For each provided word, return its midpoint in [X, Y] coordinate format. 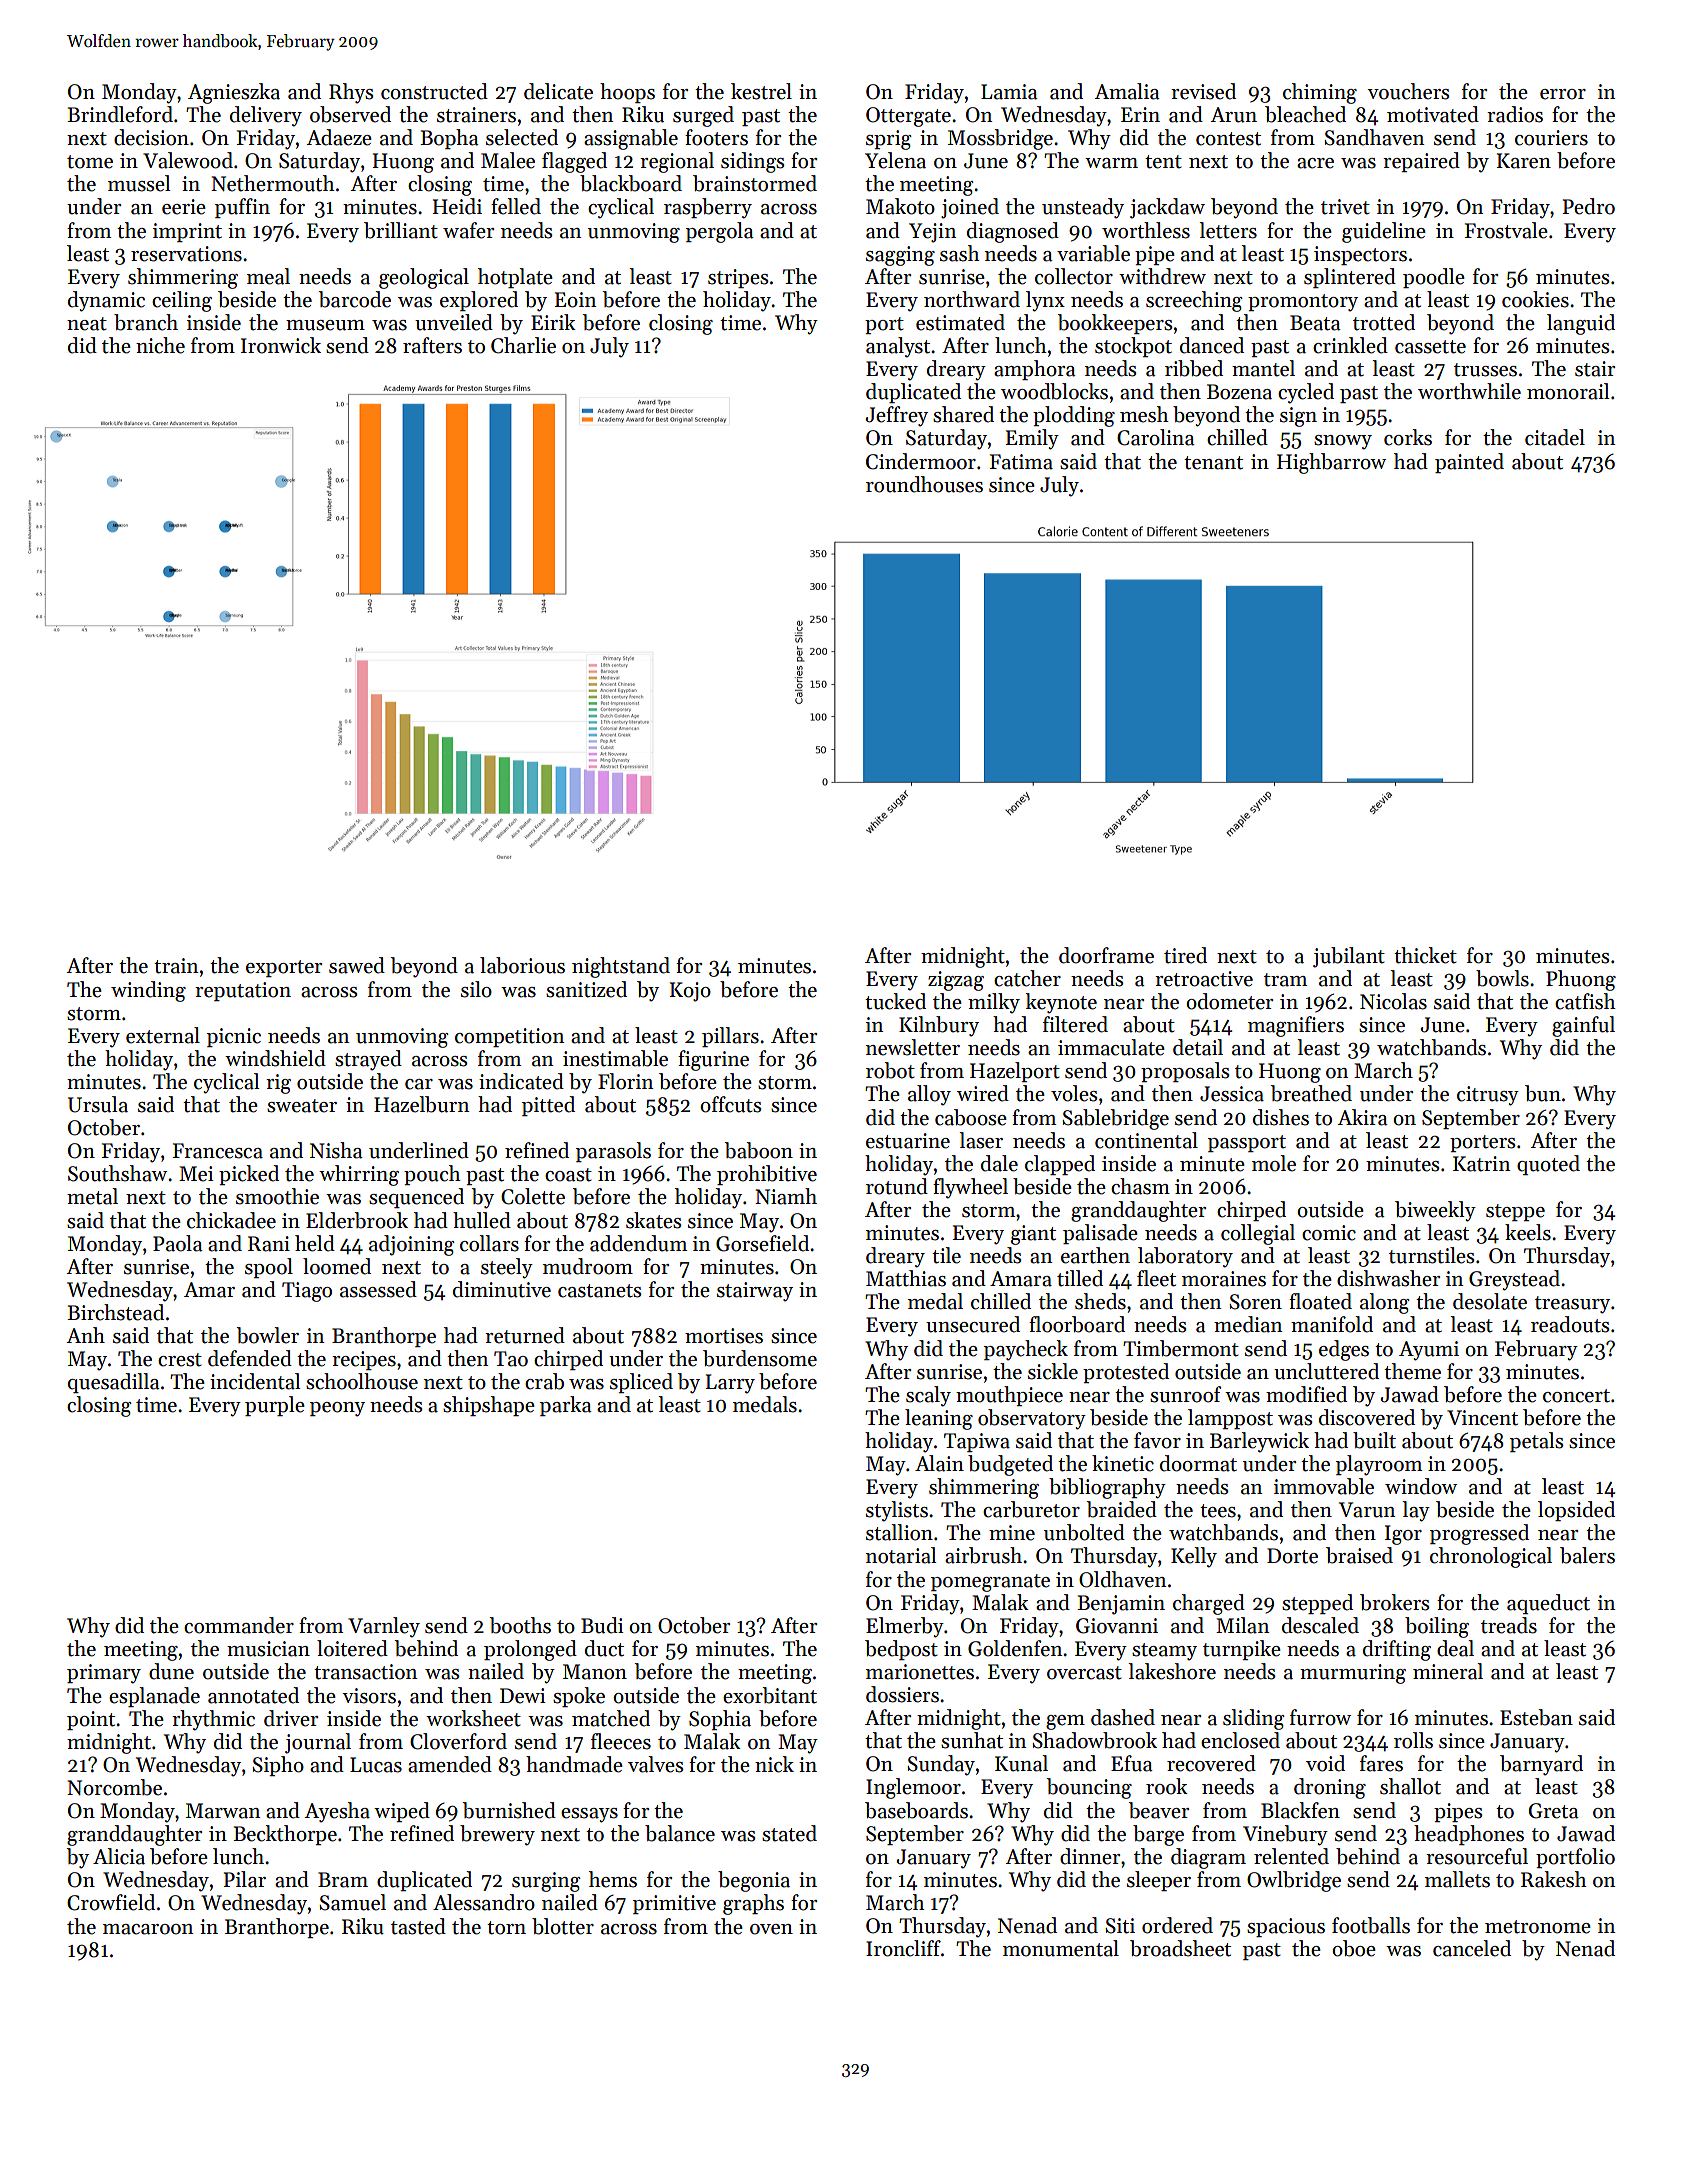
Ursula [98, 1104]
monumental [1061, 1948]
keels [1528, 1232]
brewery [497, 1835]
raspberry [708, 208]
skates [654, 1220]
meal [268, 276]
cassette [1430, 347]
